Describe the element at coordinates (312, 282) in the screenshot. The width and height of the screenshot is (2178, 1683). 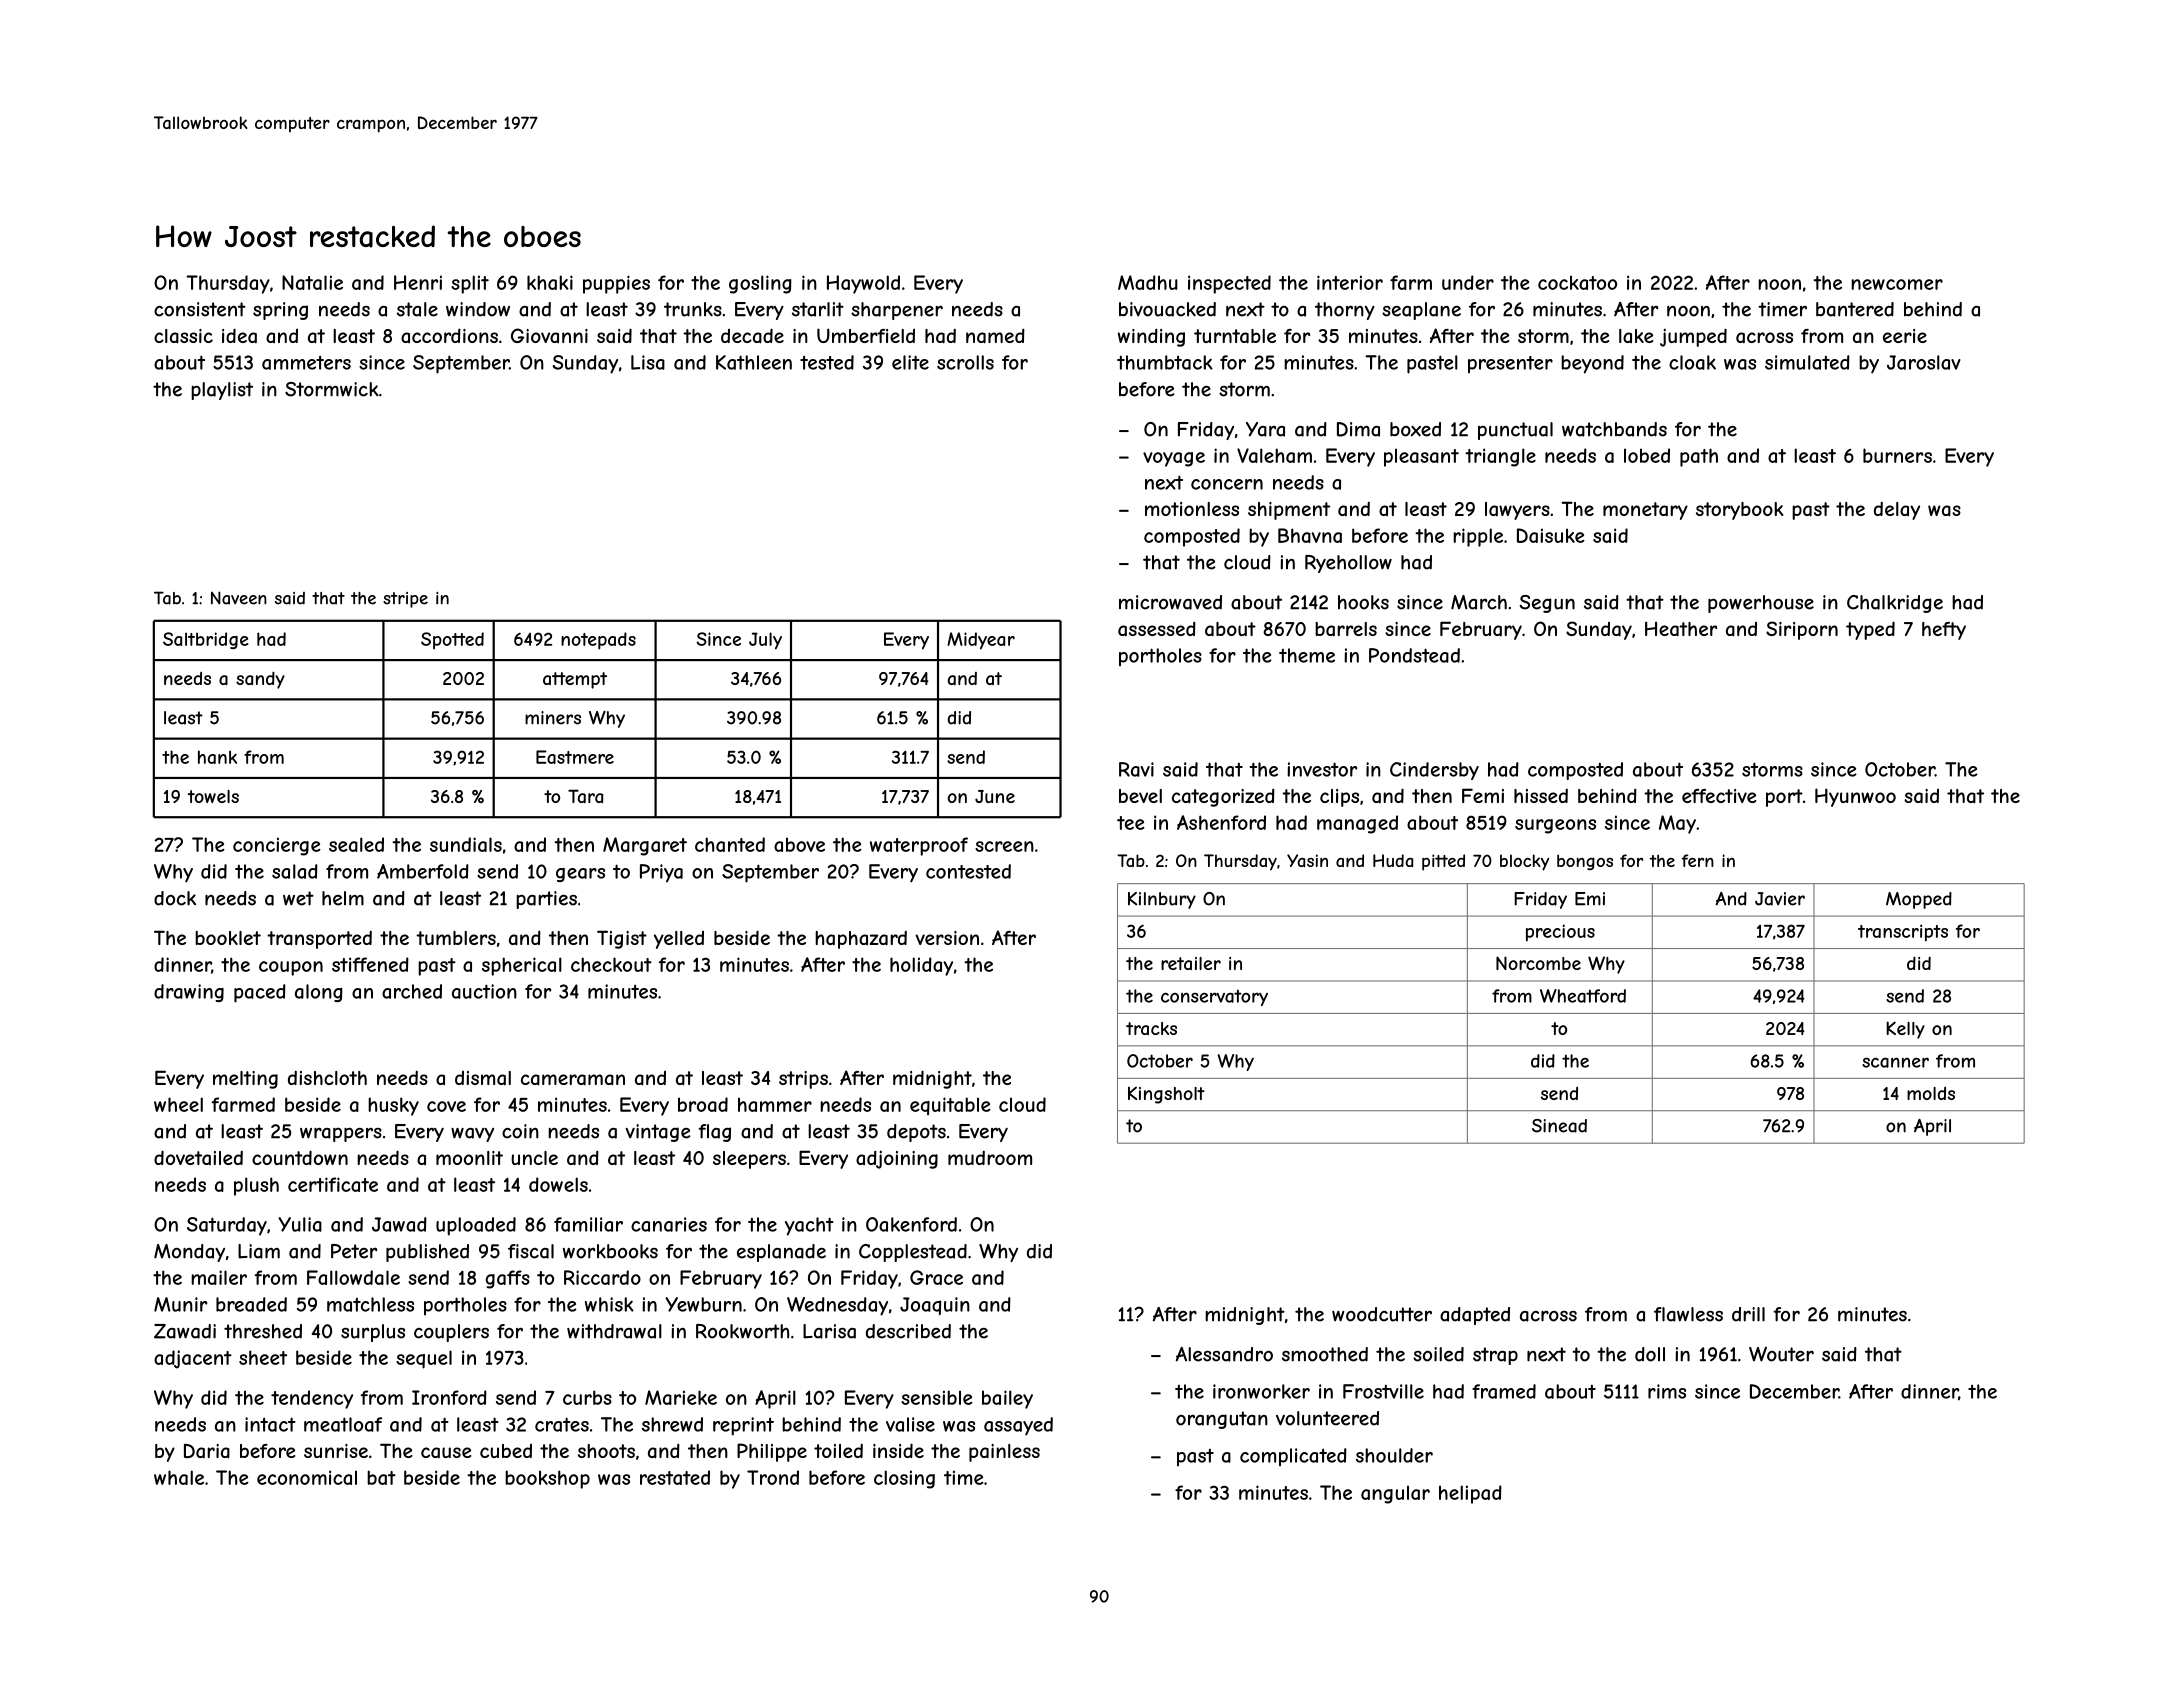
I see `Natalie` at that location.
